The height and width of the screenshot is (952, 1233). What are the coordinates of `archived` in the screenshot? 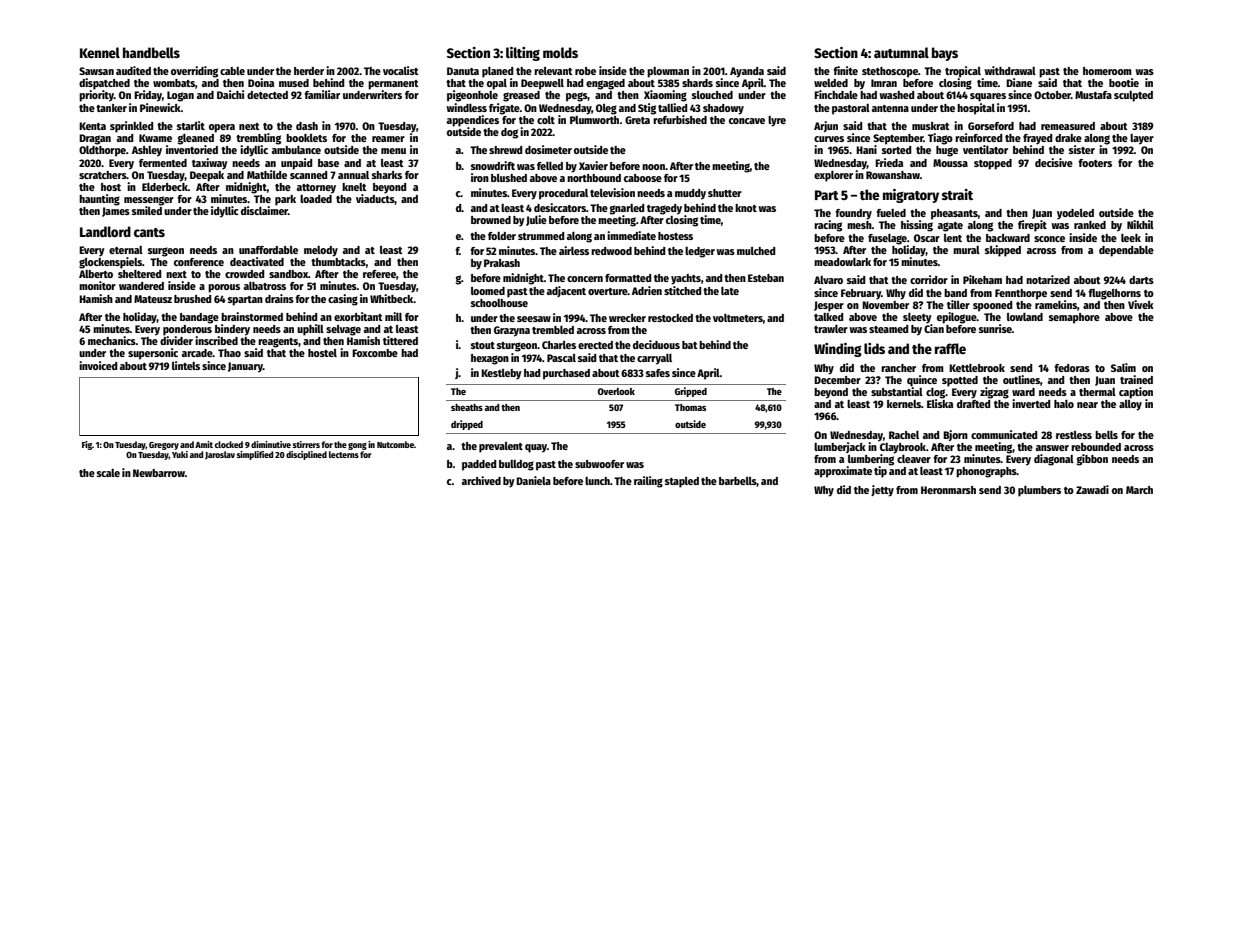 It's located at (481, 480).
